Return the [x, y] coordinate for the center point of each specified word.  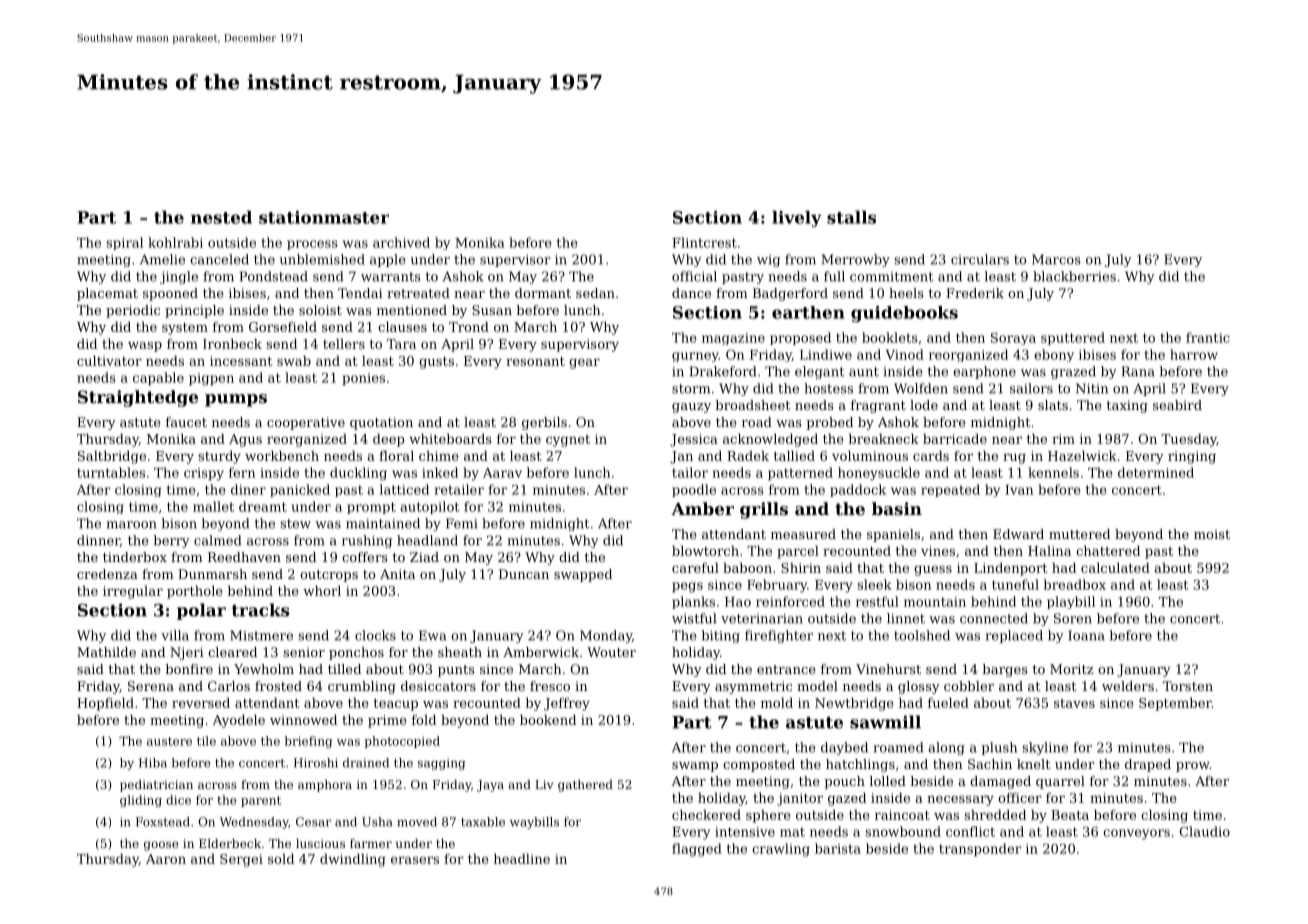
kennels [1053, 472]
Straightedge [138, 398]
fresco [550, 686]
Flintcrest [704, 242]
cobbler [969, 686]
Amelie [162, 259]
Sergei [241, 860]
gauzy [691, 408]
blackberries [1074, 276]
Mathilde [106, 652]
